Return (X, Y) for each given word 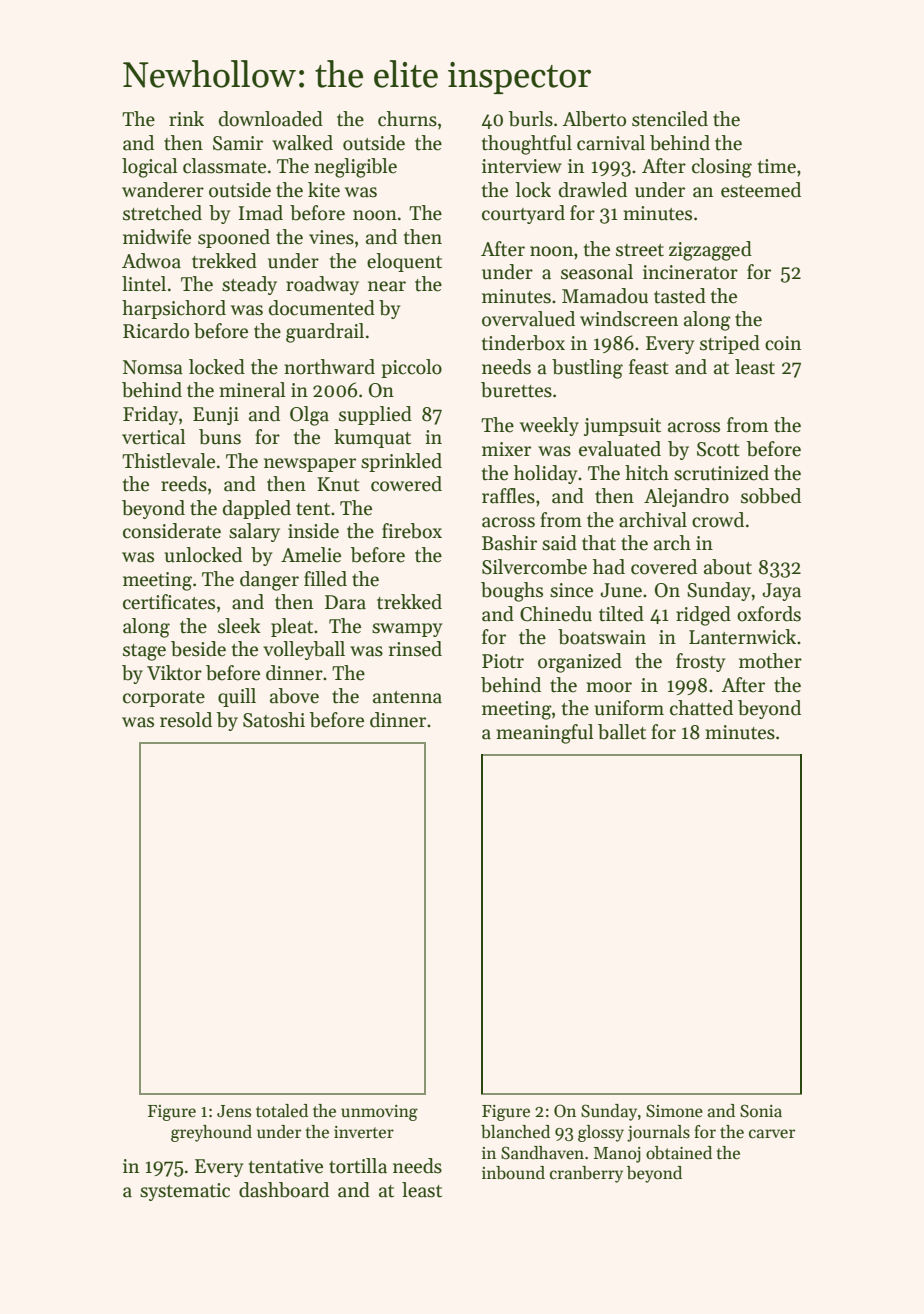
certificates (169, 602)
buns (220, 437)
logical (150, 168)
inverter (364, 1132)
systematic (185, 1192)
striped (730, 344)
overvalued (528, 319)
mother (770, 661)
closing (722, 168)
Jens (234, 1111)
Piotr (503, 661)
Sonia (761, 1111)
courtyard (523, 214)
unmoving (379, 1113)
